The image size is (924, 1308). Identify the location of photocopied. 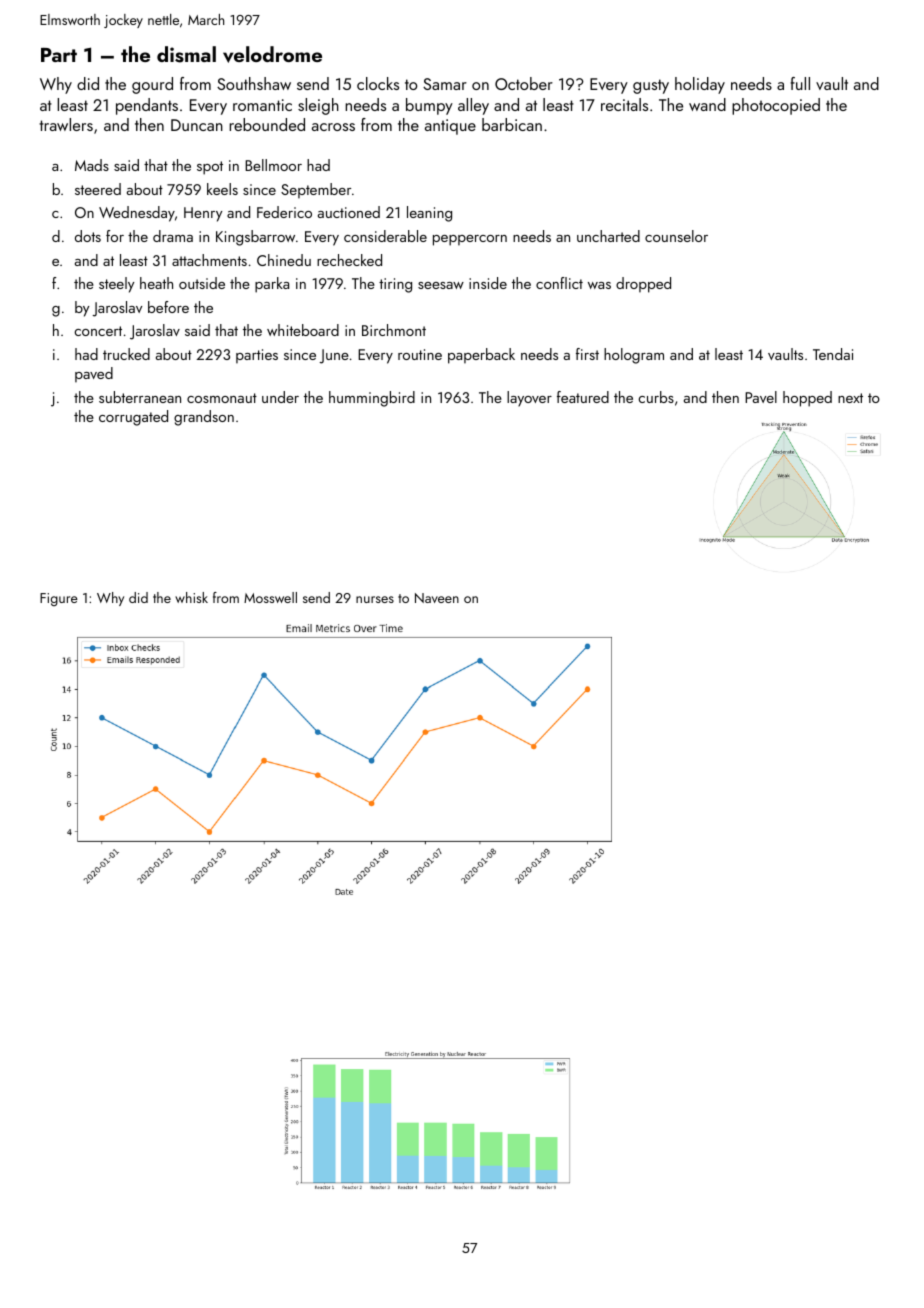
(776, 106).
